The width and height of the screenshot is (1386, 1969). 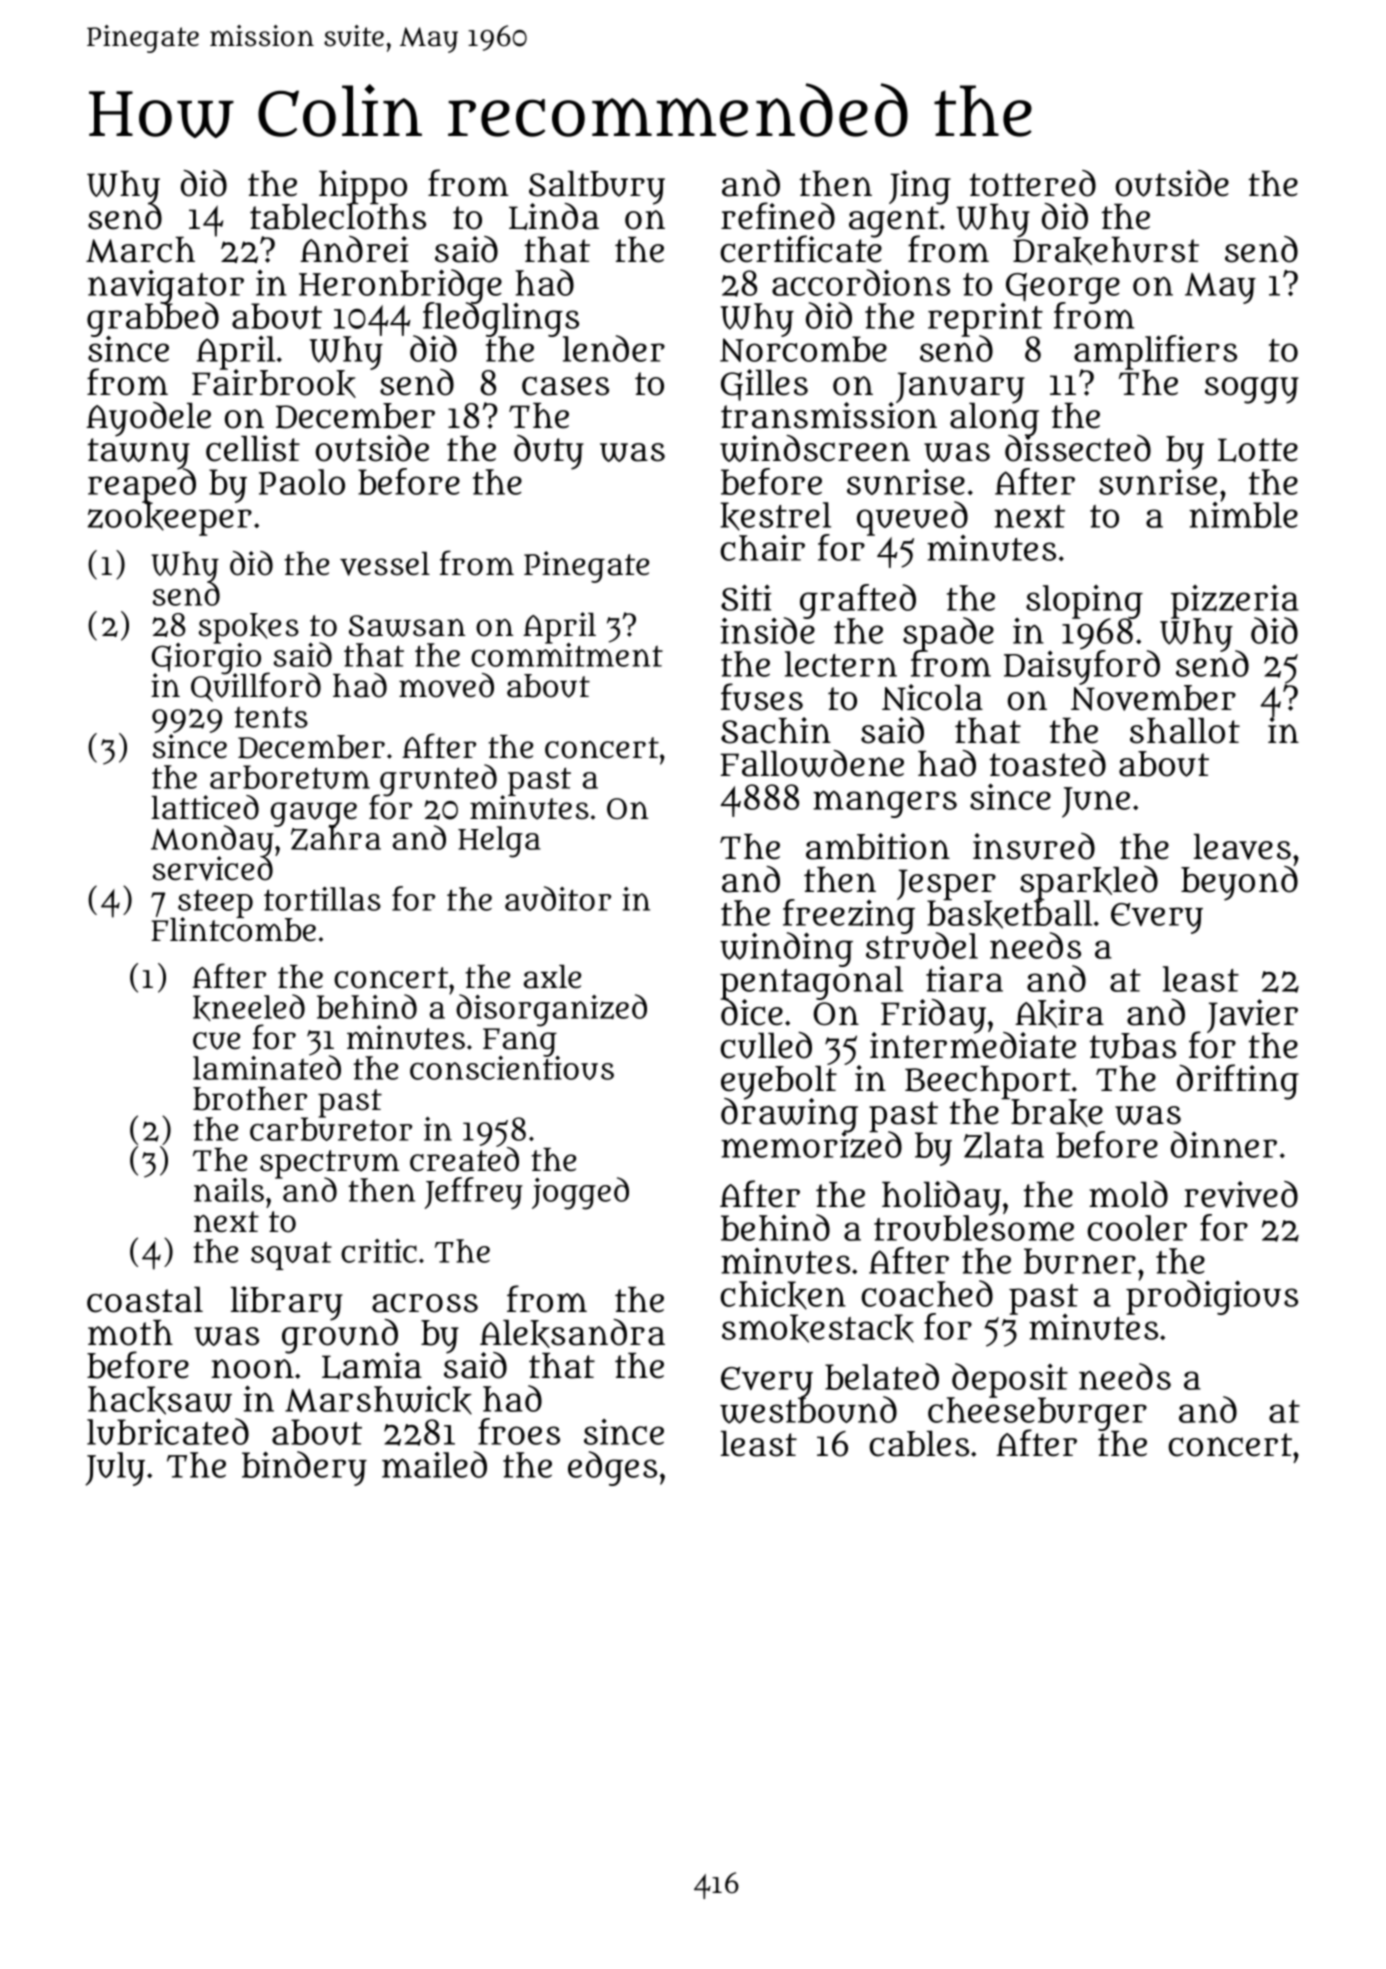 I want to click on chair, so click(x=762, y=548).
